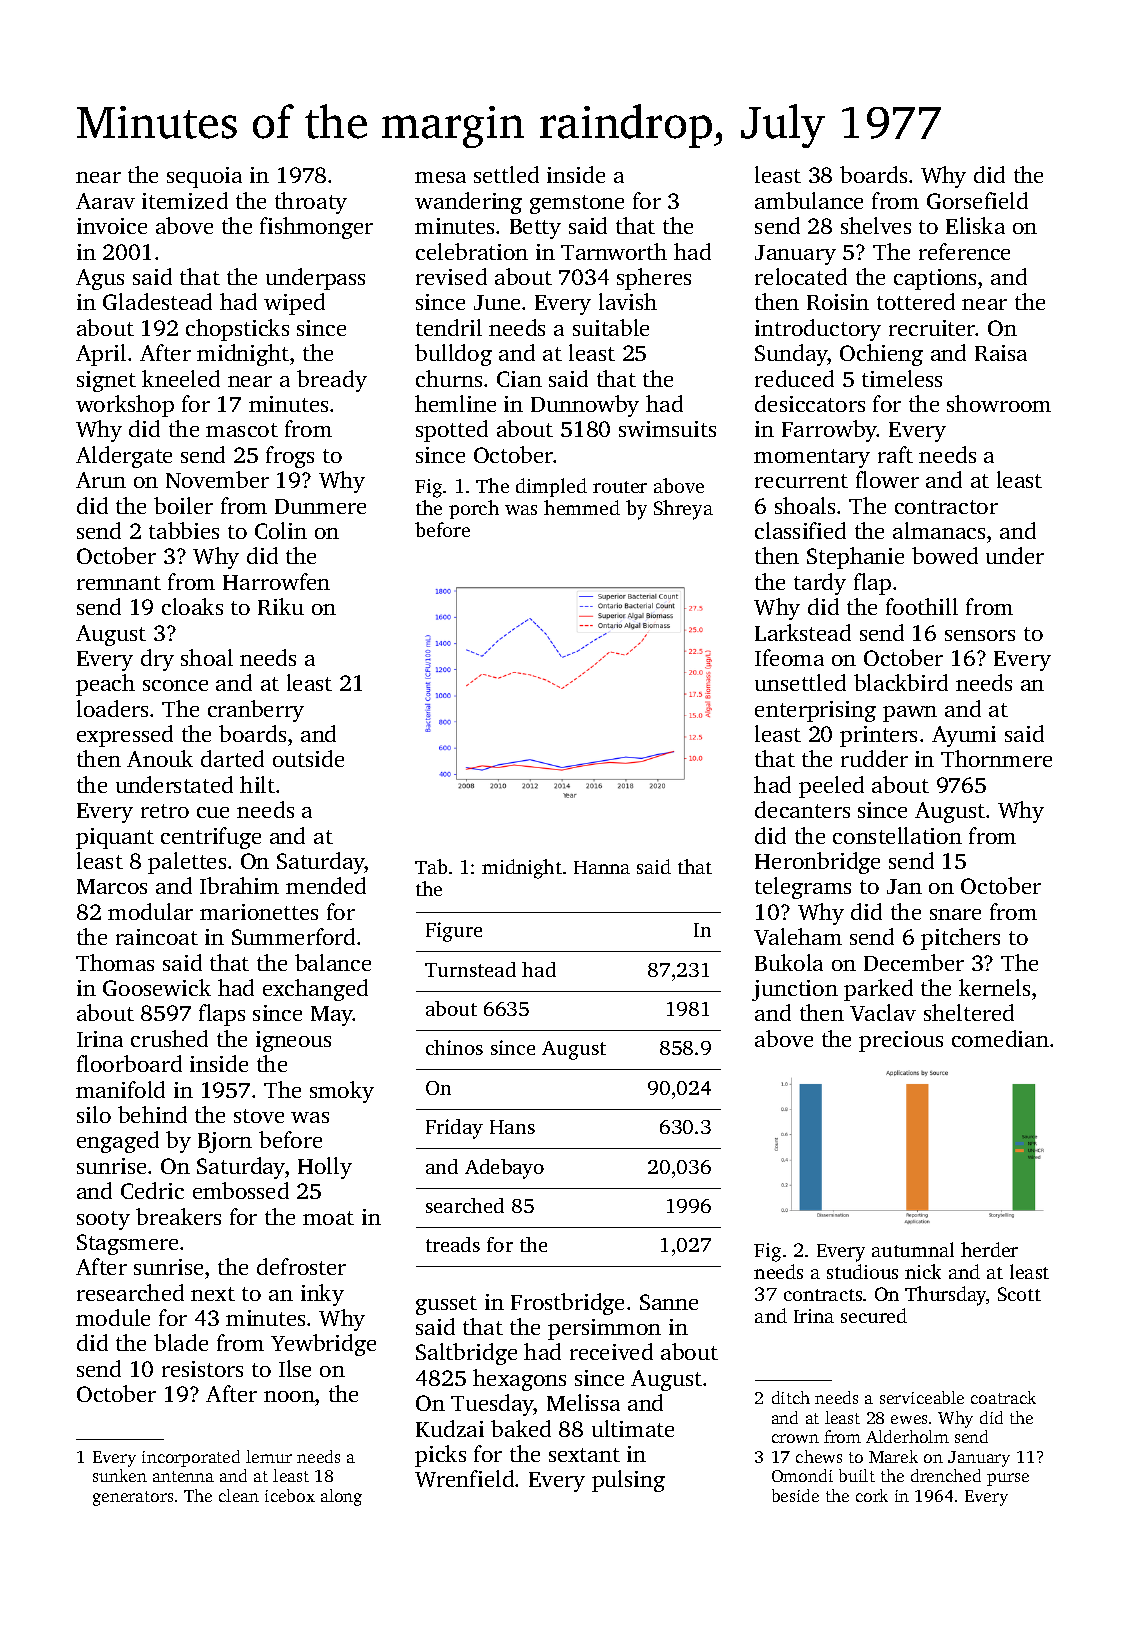 The height and width of the screenshot is (1647, 1137). What do you see at coordinates (105, 201) in the screenshot?
I see `Aarav` at bounding box center [105, 201].
